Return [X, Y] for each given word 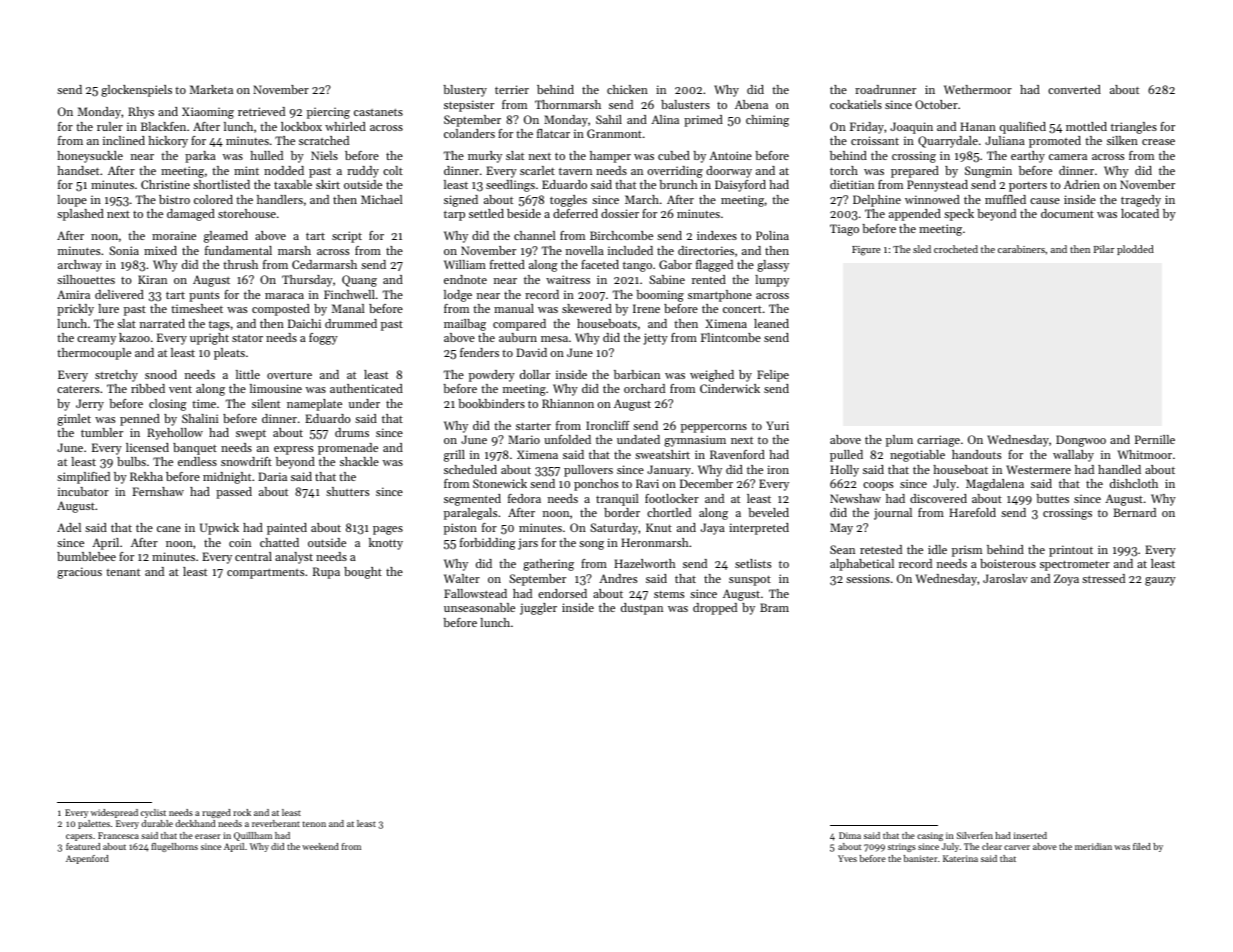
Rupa [326, 573]
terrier [512, 89]
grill [454, 456]
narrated [162, 323]
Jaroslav [1005, 578]
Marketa [211, 89]
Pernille [1155, 439]
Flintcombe [731, 337]
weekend [320, 846]
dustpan [642, 609]
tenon [314, 824]
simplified [83, 478]
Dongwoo [1081, 441]
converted [1074, 89]
